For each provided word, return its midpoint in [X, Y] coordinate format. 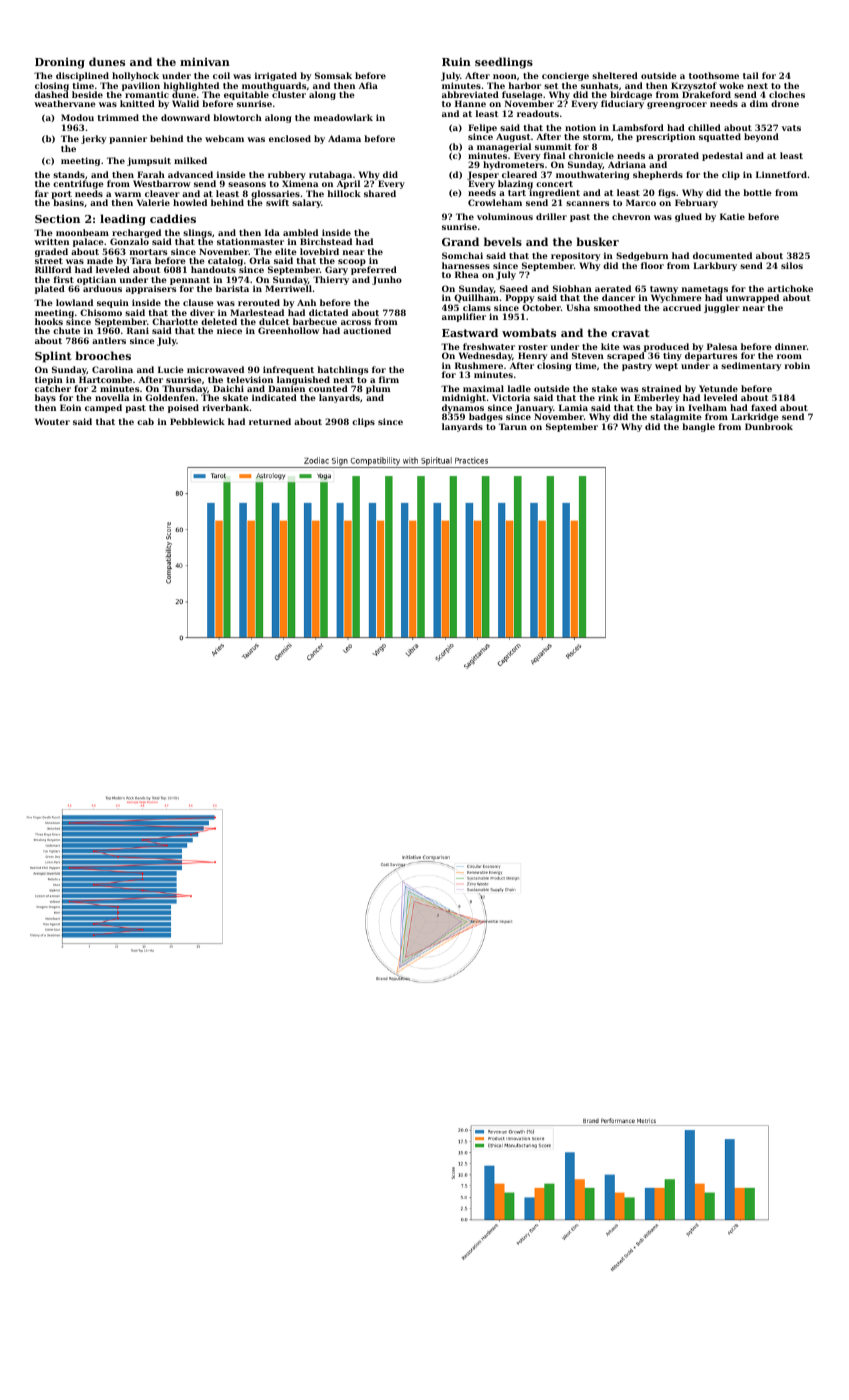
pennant [190, 281]
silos [792, 265]
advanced [190, 174]
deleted [219, 321]
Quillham [476, 299]
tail [751, 75]
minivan [205, 61]
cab [145, 421]
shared [380, 193]
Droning [60, 63]
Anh [306, 302]
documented [722, 255]
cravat [631, 333]
